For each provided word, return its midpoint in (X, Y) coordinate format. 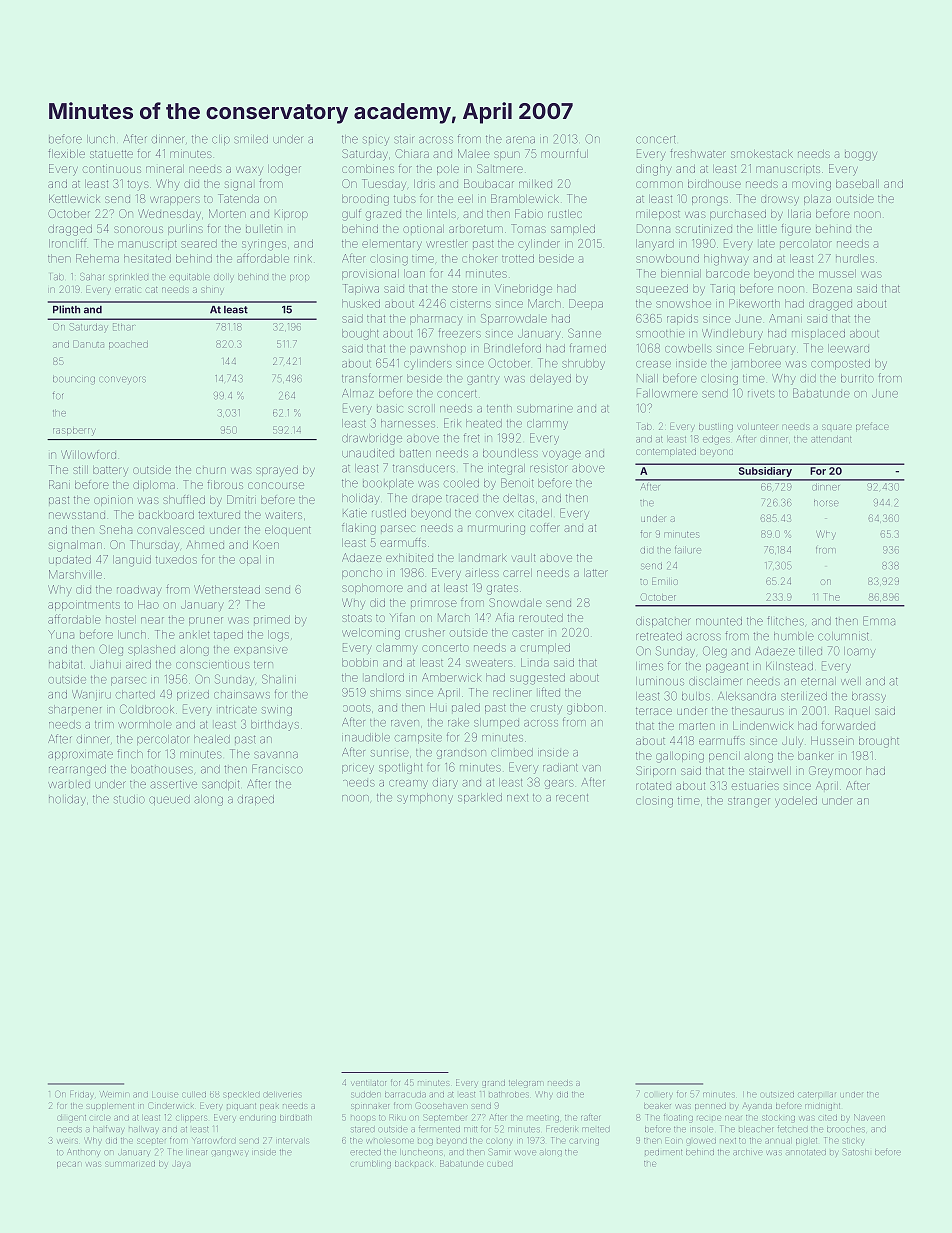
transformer (372, 378)
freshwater (698, 153)
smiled (251, 139)
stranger (749, 802)
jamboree (756, 364)
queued (169, 800)
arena (520, 140)
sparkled (480, 798)
